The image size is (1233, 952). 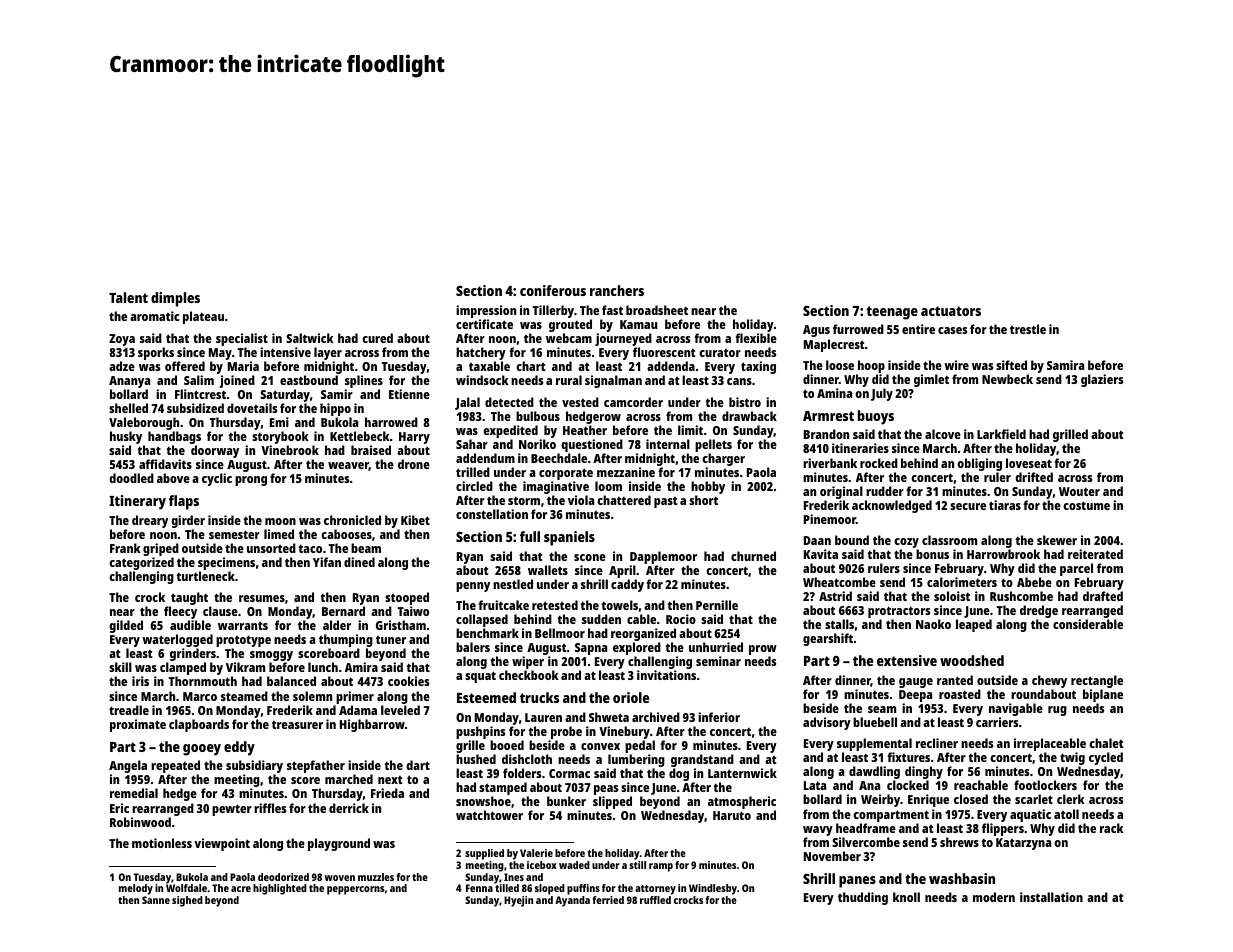 I want to click on drawback, so click(x=749, y=416).
